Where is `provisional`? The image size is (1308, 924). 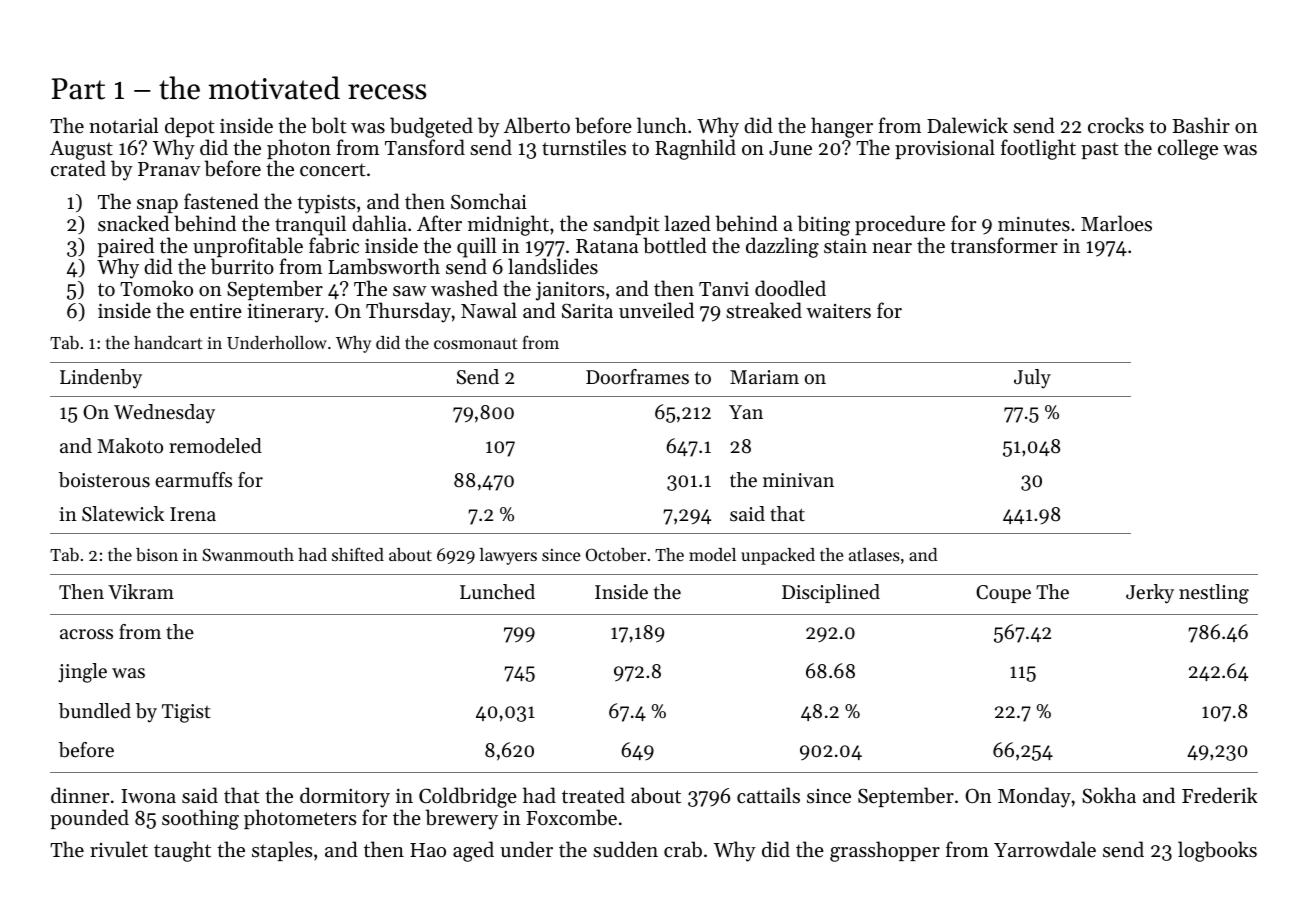
provisional is located at coordinates (945, 149).
